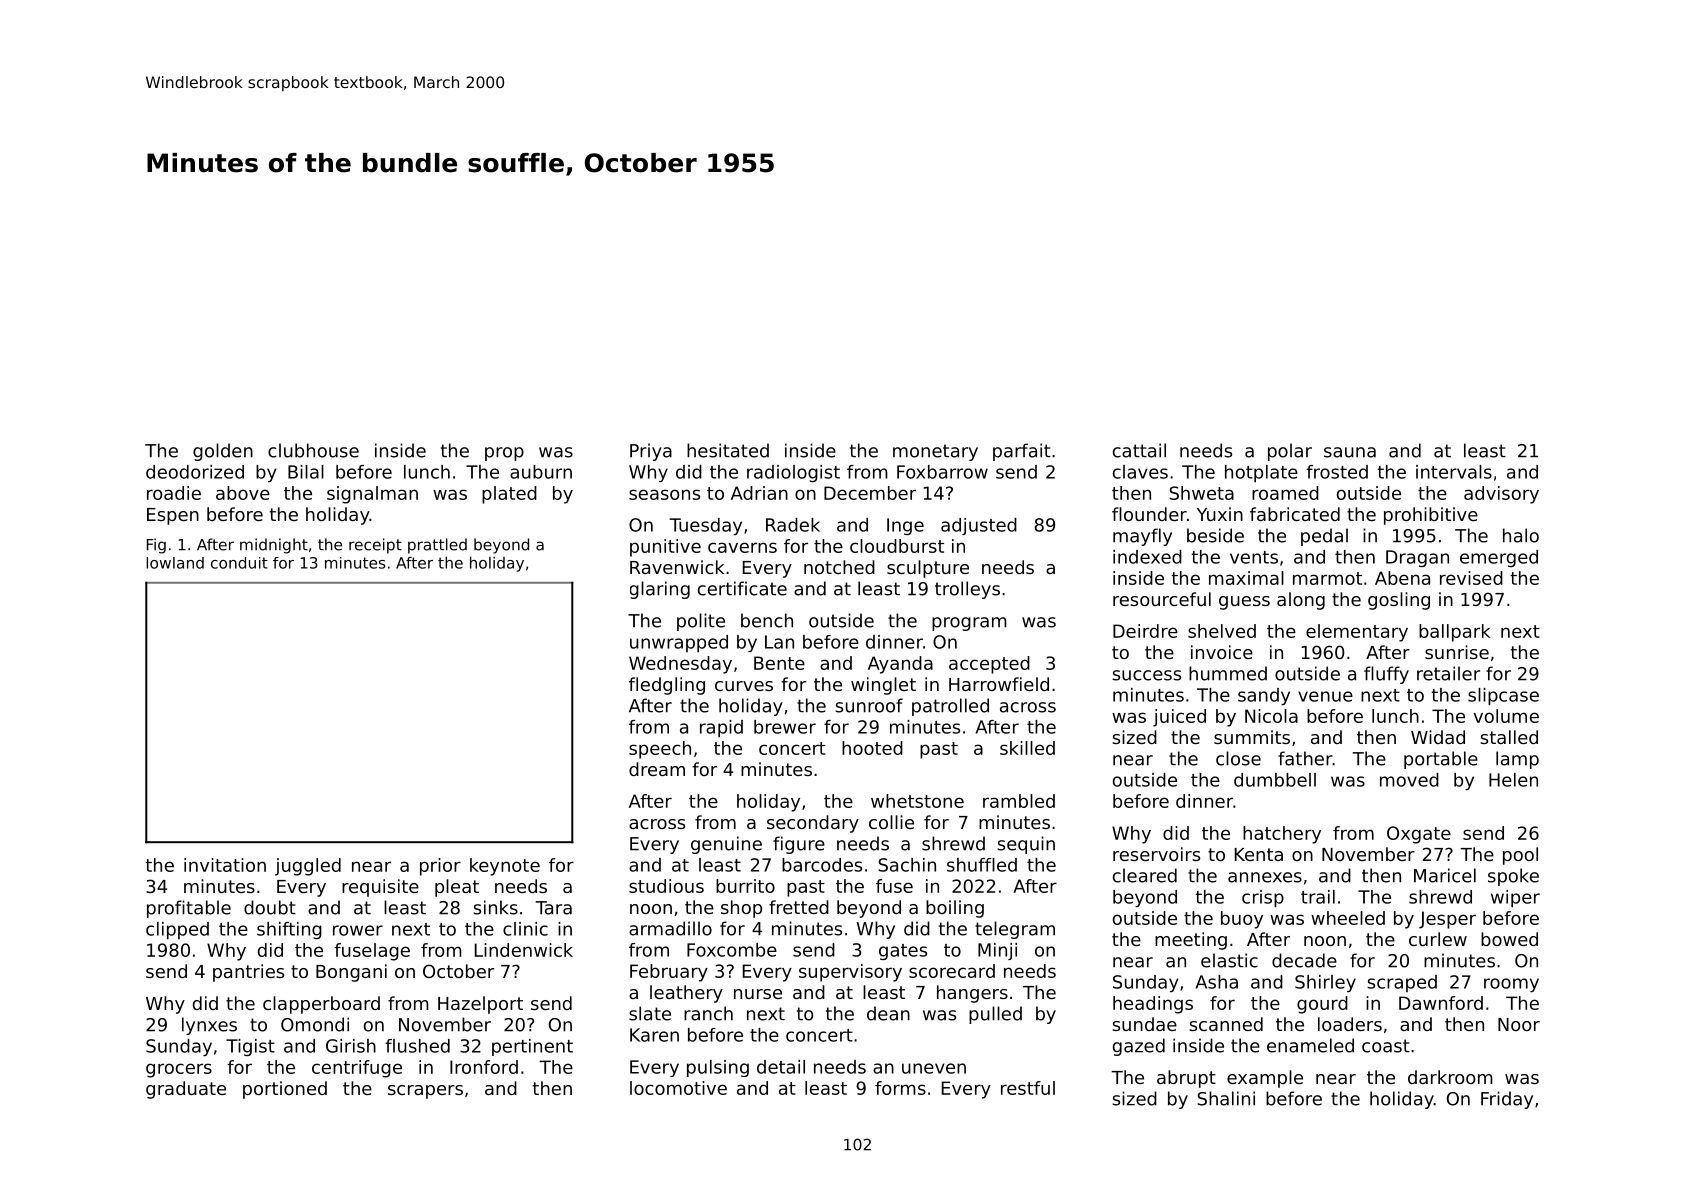 The width and height of the image is (1685, 1191). Describe the element at coordinates (1285, 493) in the image. I see `roamed` at that location.
